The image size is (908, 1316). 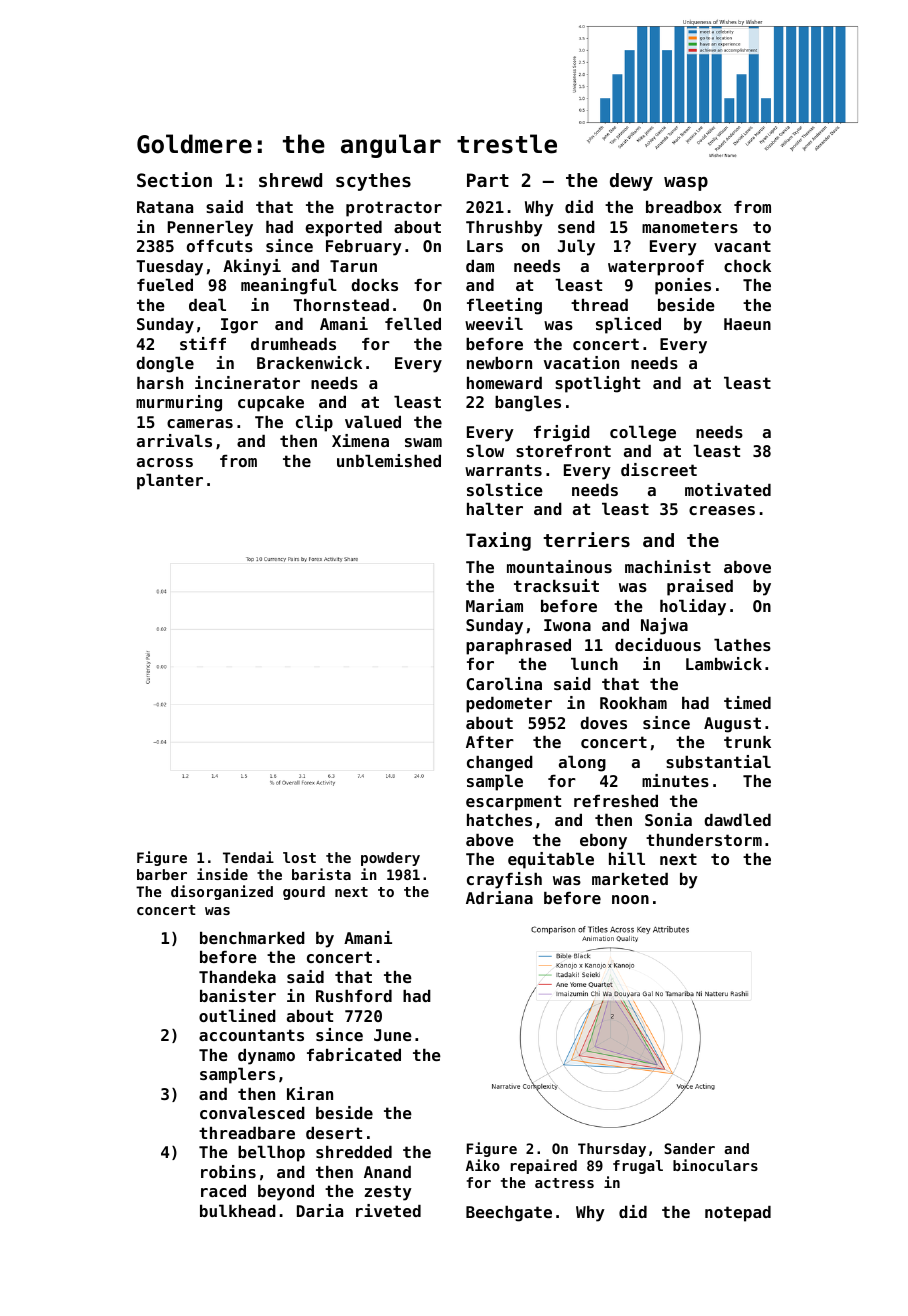 I want to click on Adriana, so click(x=499, y=897).
